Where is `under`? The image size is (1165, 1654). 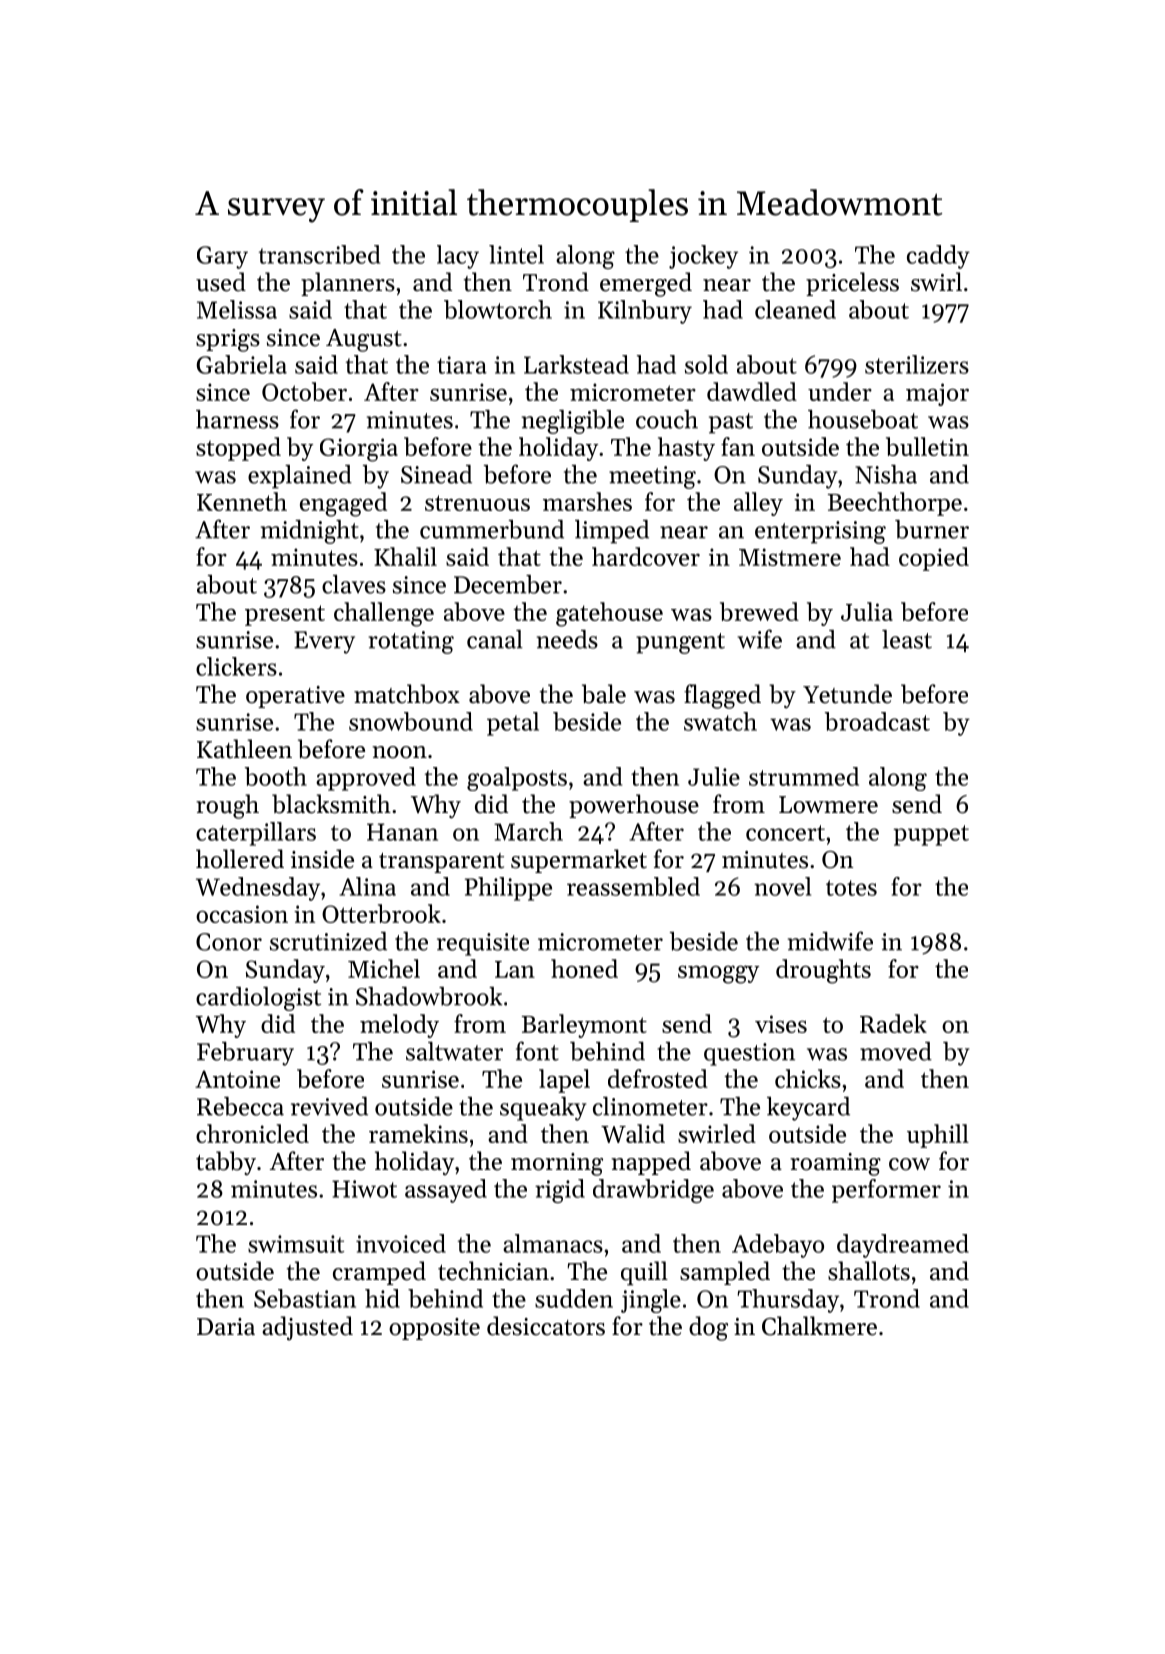 under is located at coordinates (840, 391).
